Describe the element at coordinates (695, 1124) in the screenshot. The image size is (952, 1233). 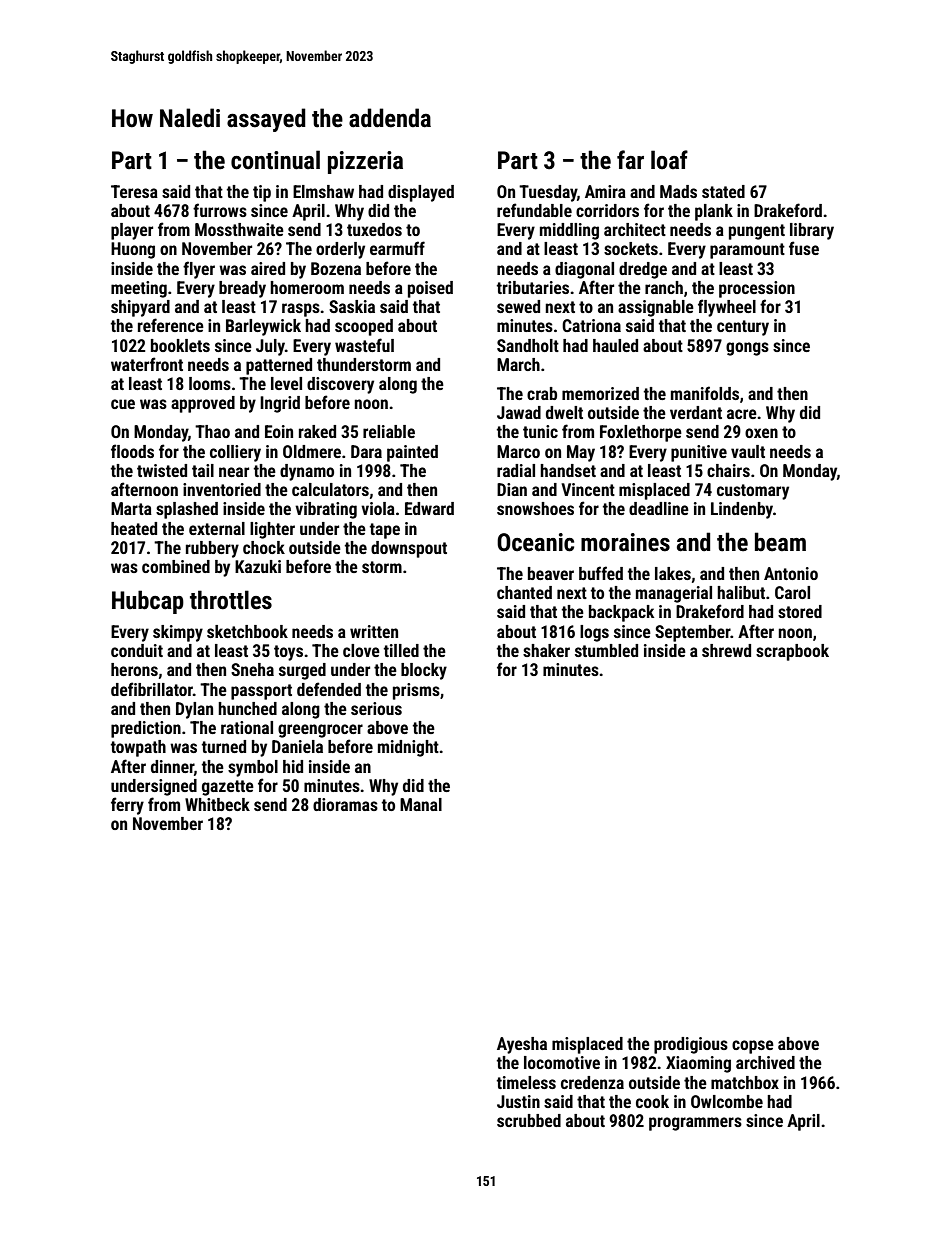
I see `programmers` at that location.
